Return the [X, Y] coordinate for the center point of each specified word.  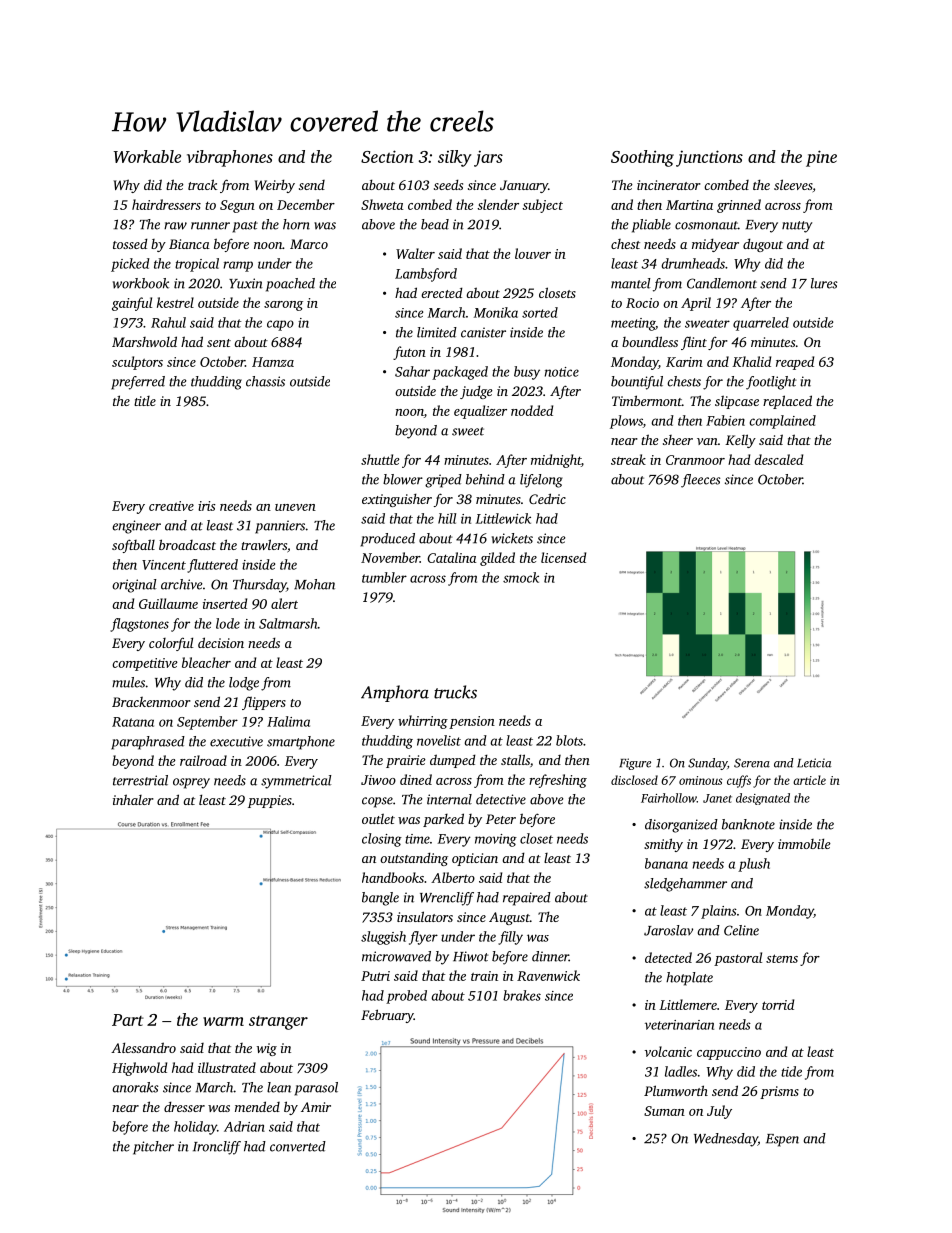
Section [387, 156]
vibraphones [230, 158]
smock [521, 577]
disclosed [634, 780]
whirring [423, 722]
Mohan [314, 584]
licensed [563, 557]
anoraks [135, 1087]
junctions [709, 158]
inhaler [133, 799]
